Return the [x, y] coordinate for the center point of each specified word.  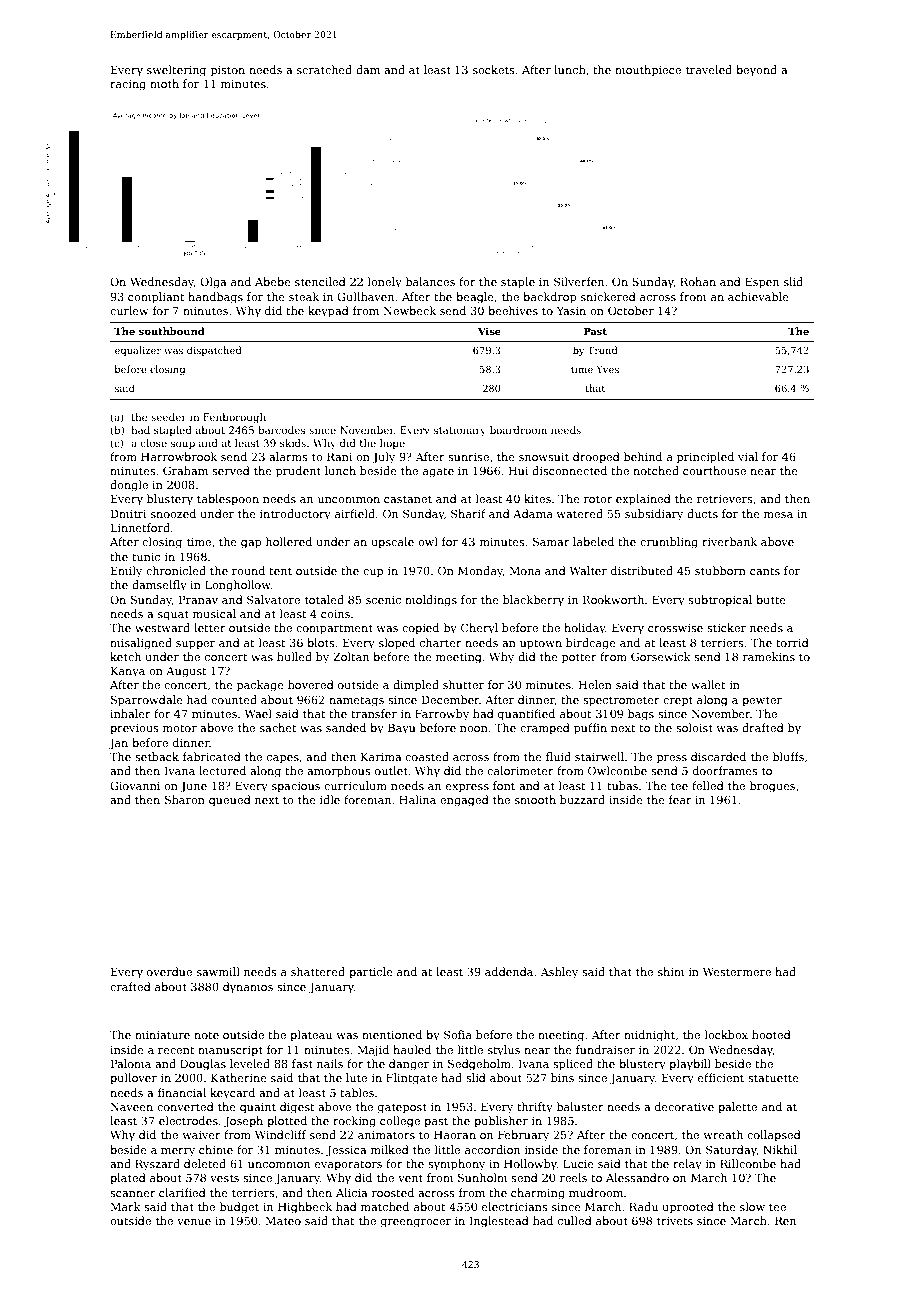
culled [575, 1220]
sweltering [176, 71]
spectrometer [621, 701]
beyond [756, 71]
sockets [494, 69]
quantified [526, 715]
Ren [785, 1220]
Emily [126, 572]
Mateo [283, 1220]
